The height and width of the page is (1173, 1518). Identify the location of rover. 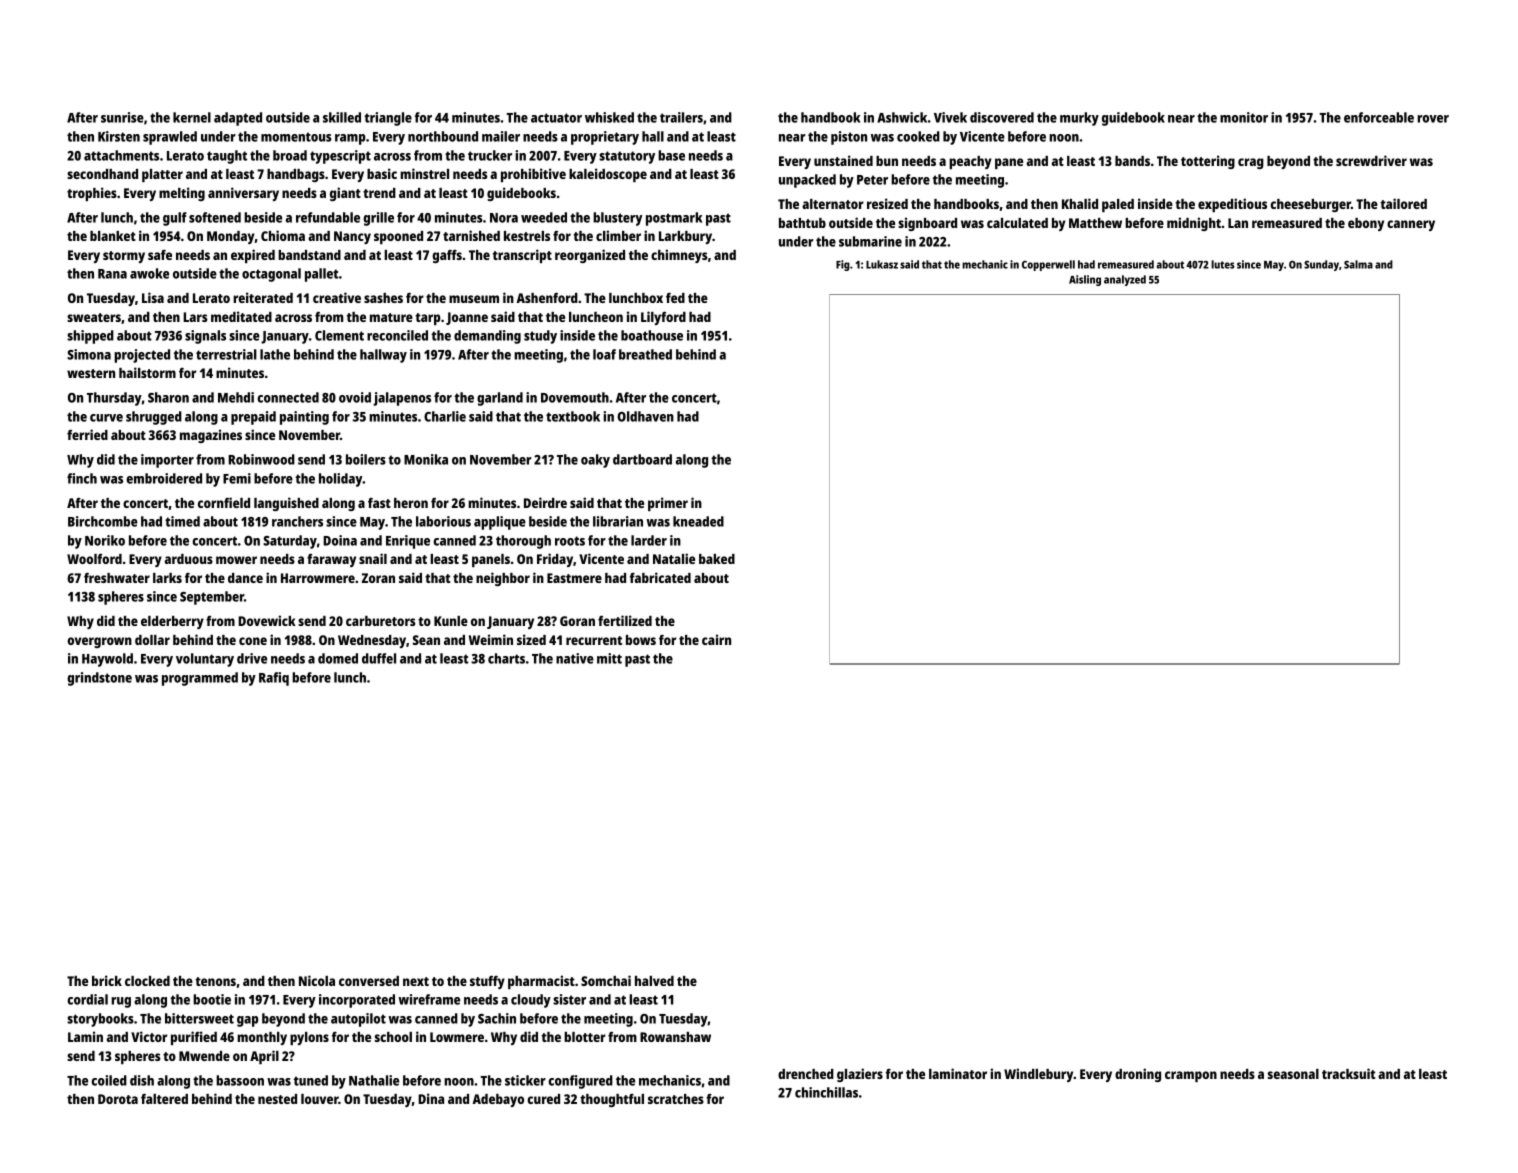
(1433, 119).
